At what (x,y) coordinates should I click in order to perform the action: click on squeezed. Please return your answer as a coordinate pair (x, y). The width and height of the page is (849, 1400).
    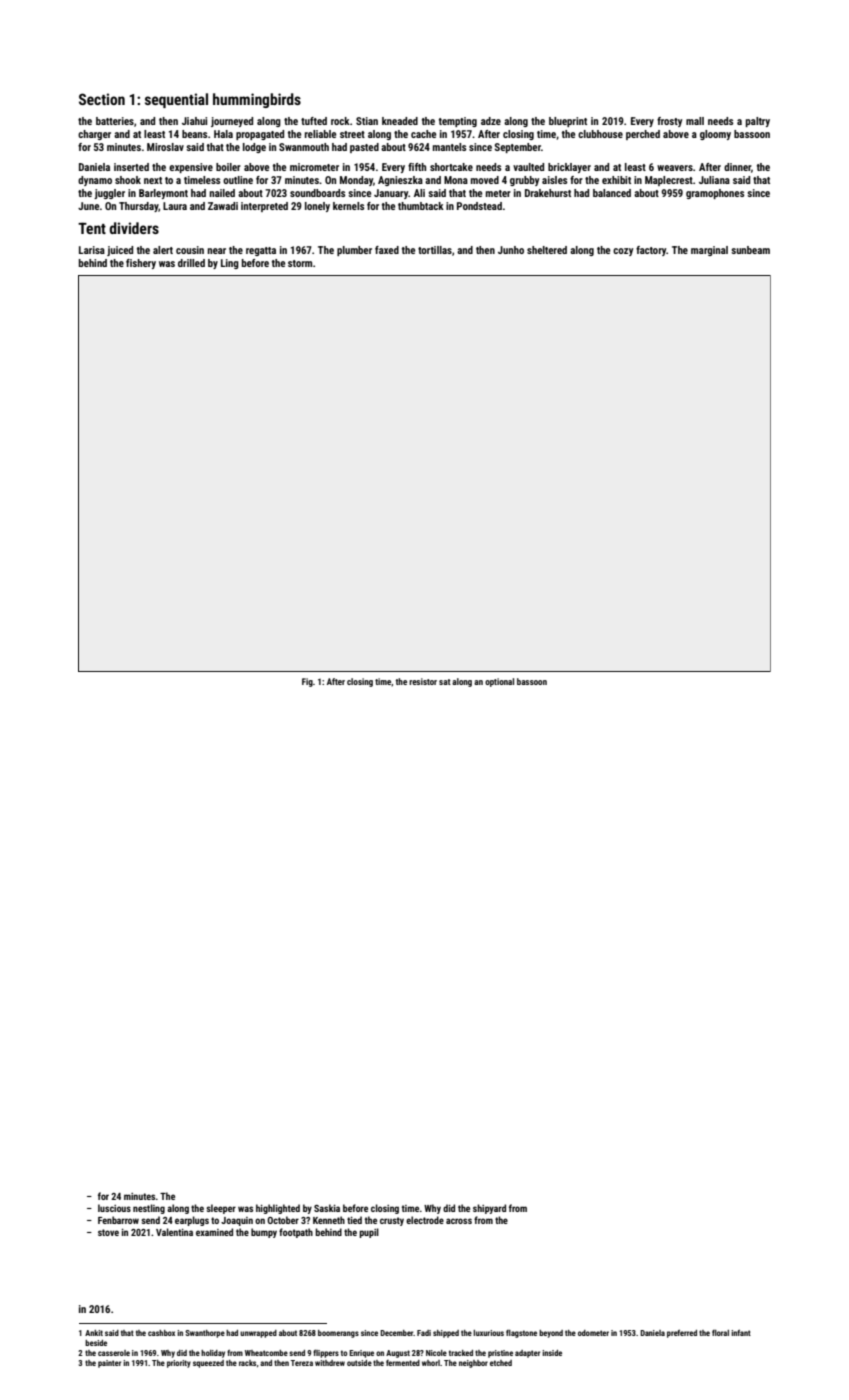
    Looking at the image, I should click on (208, 1364).
